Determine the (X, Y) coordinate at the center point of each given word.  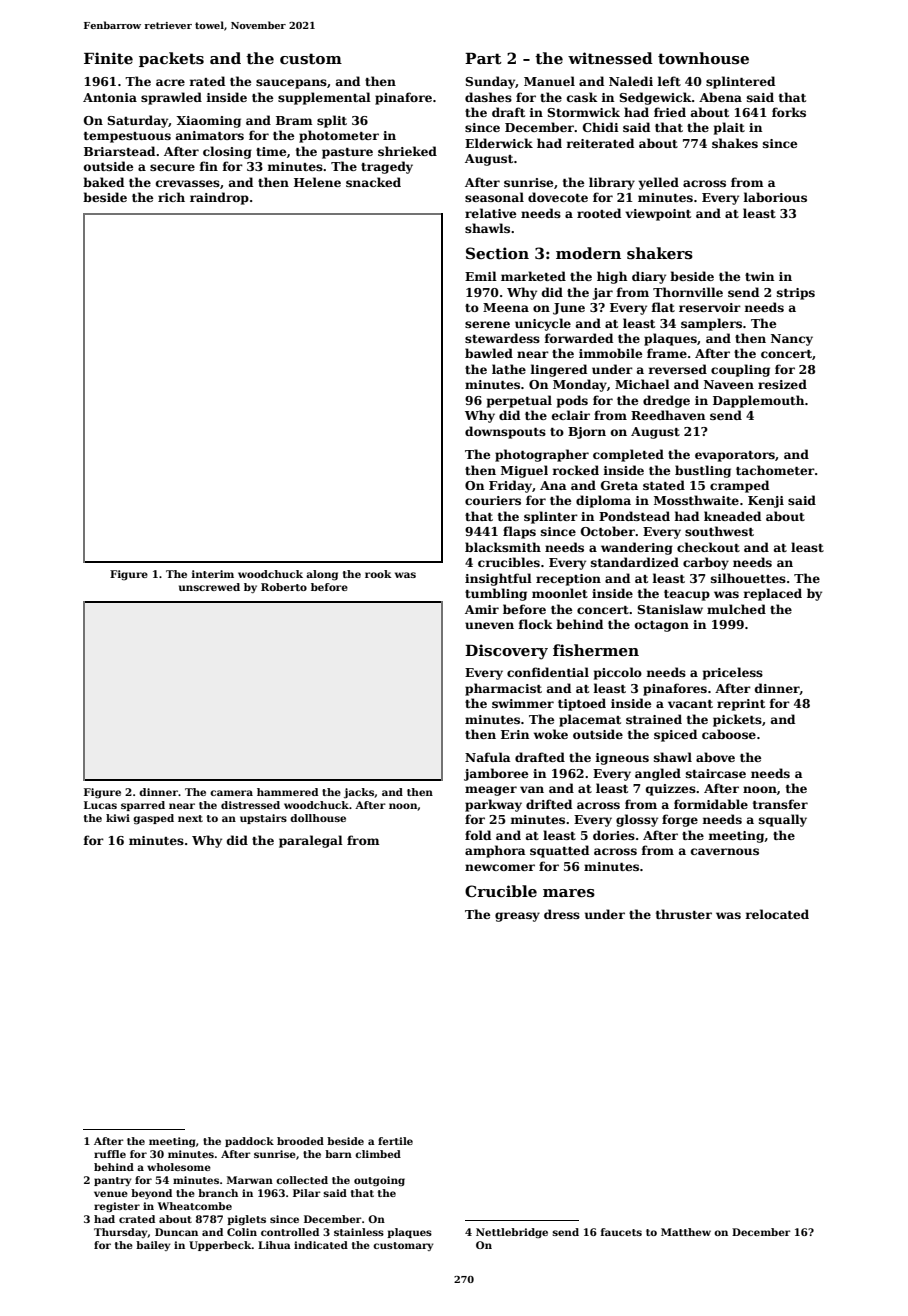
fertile (395, 1141)
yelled (658, 183)
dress (562, 914)
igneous (622, 759)
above (715, 757)
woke (550, 734)
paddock (249, 1142)
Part (483, 58)
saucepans (291, 84)
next (190, 818)
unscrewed (209, 587)
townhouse (703, 58)
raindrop (219, 198)
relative (490, 213)
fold (478, 835)
